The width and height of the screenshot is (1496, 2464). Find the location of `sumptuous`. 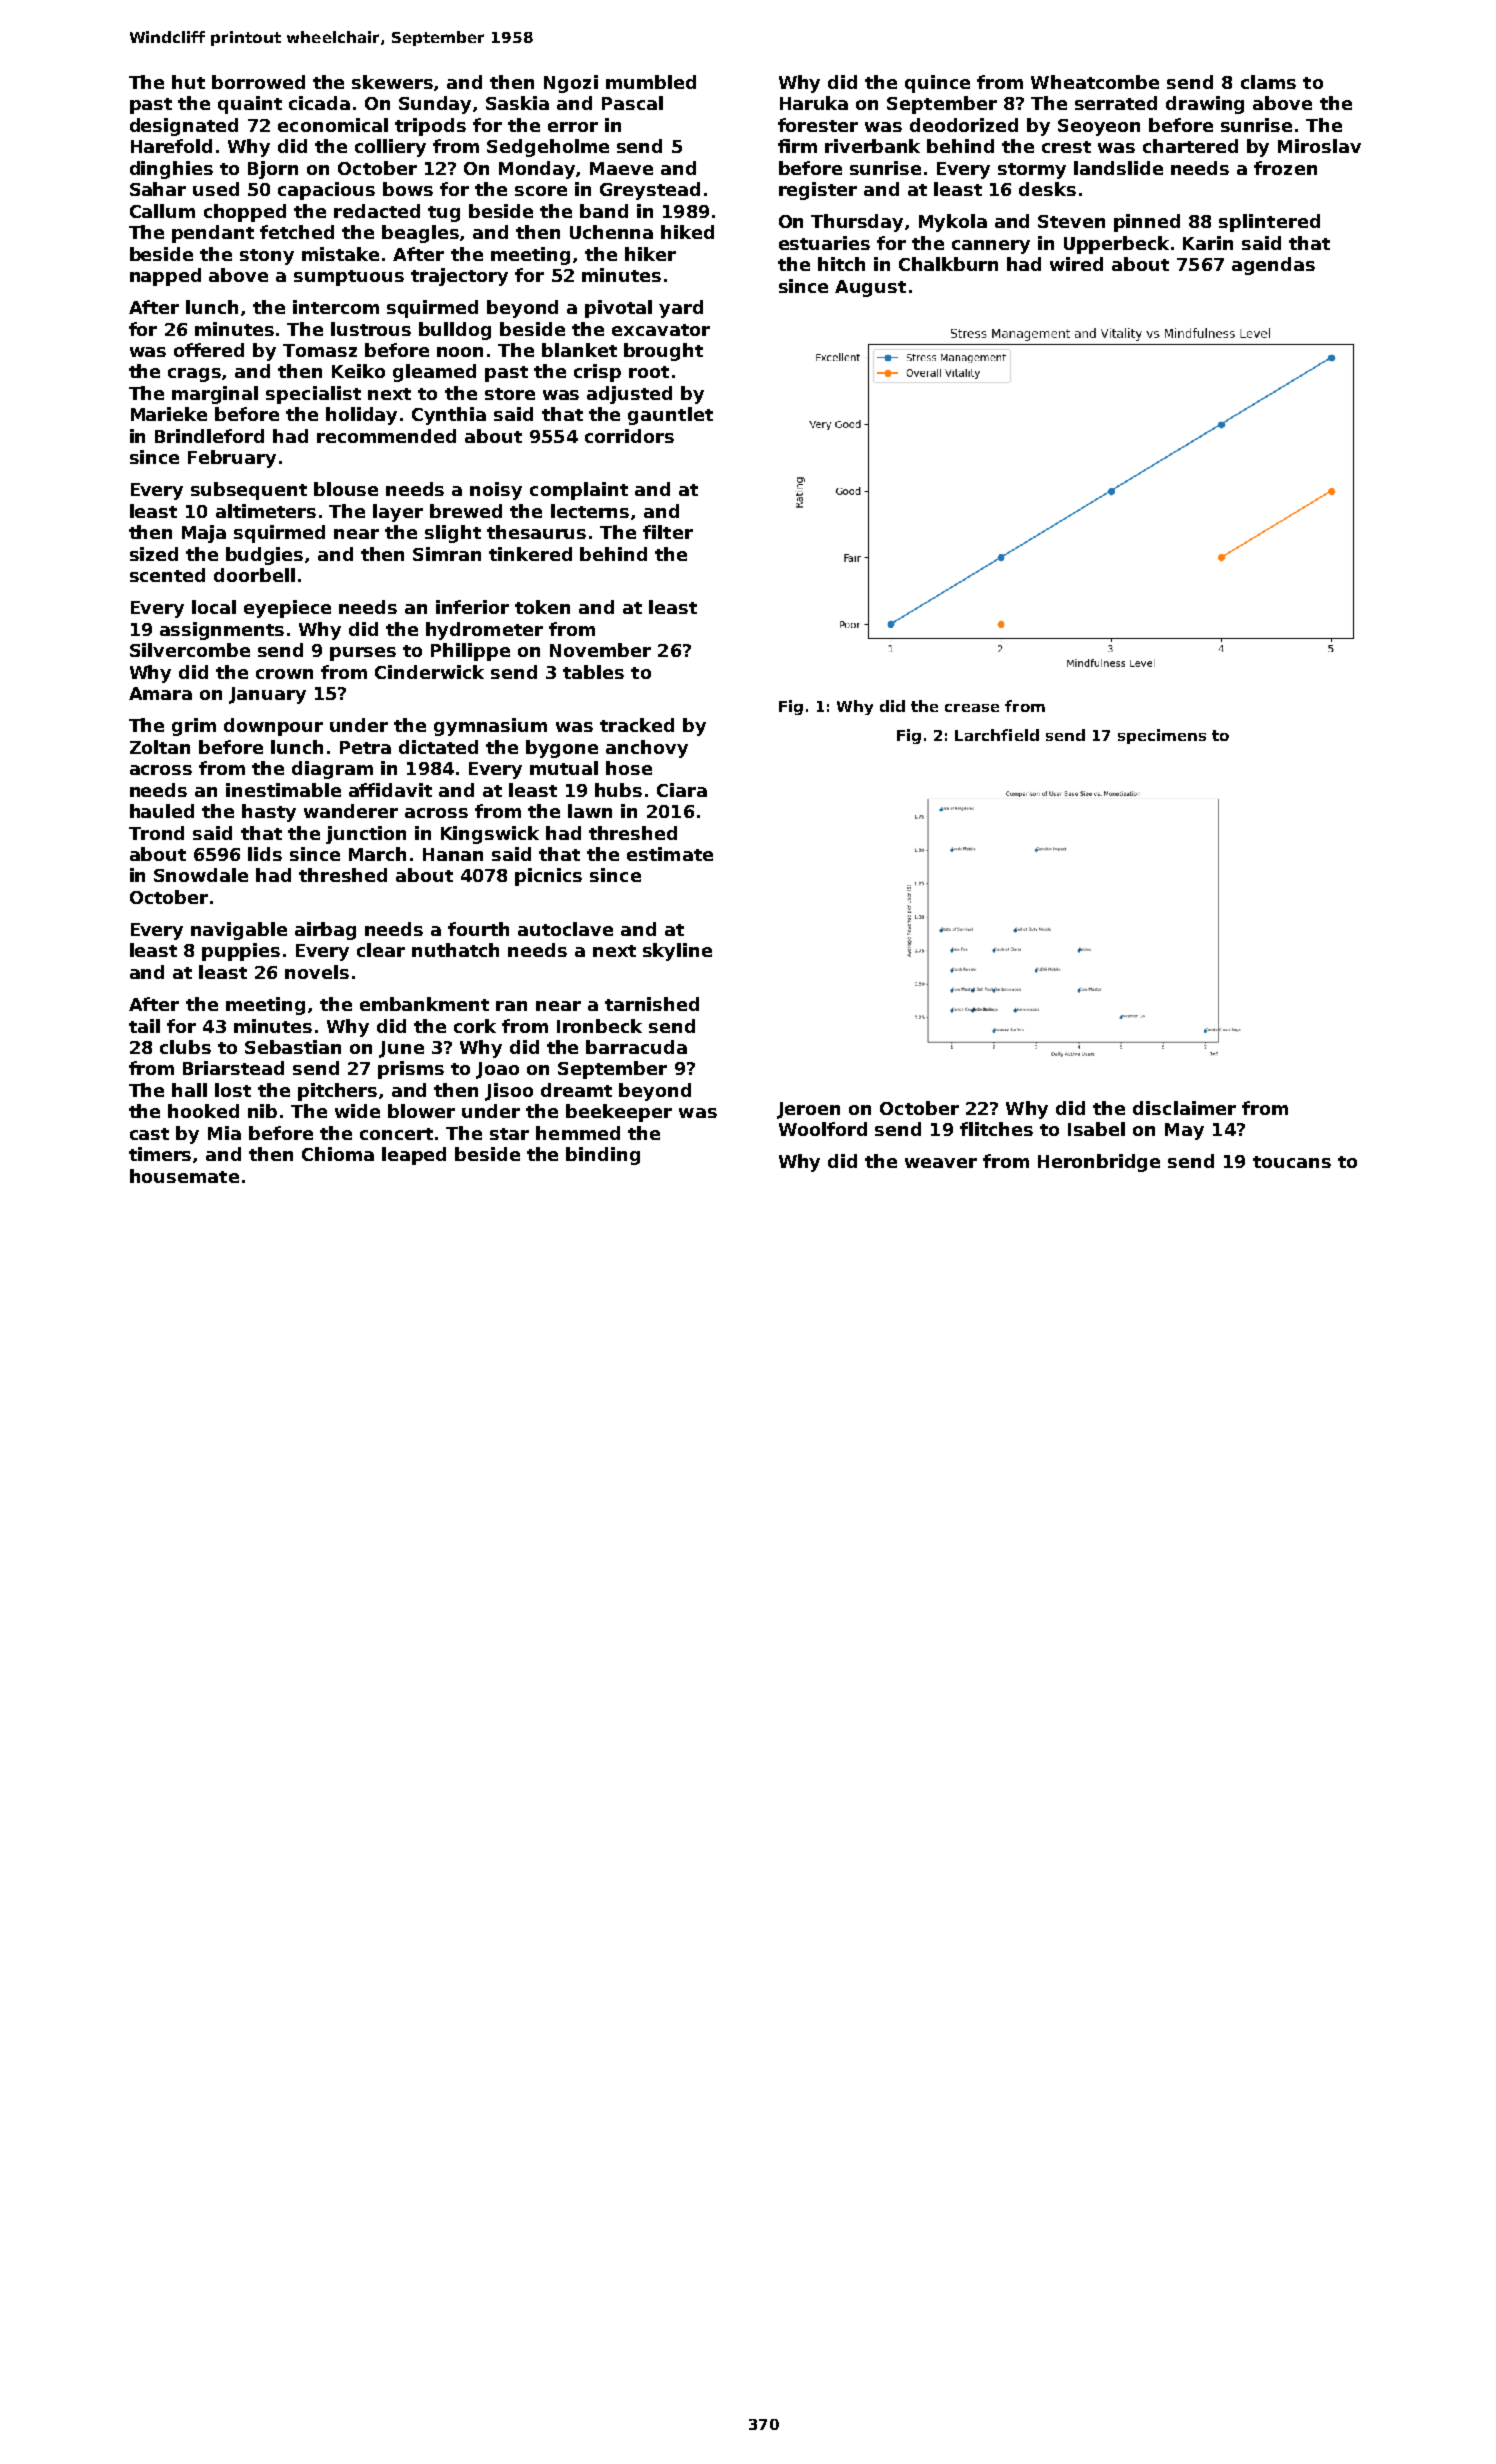

sumptuous is located at coordinates (349, 278).
